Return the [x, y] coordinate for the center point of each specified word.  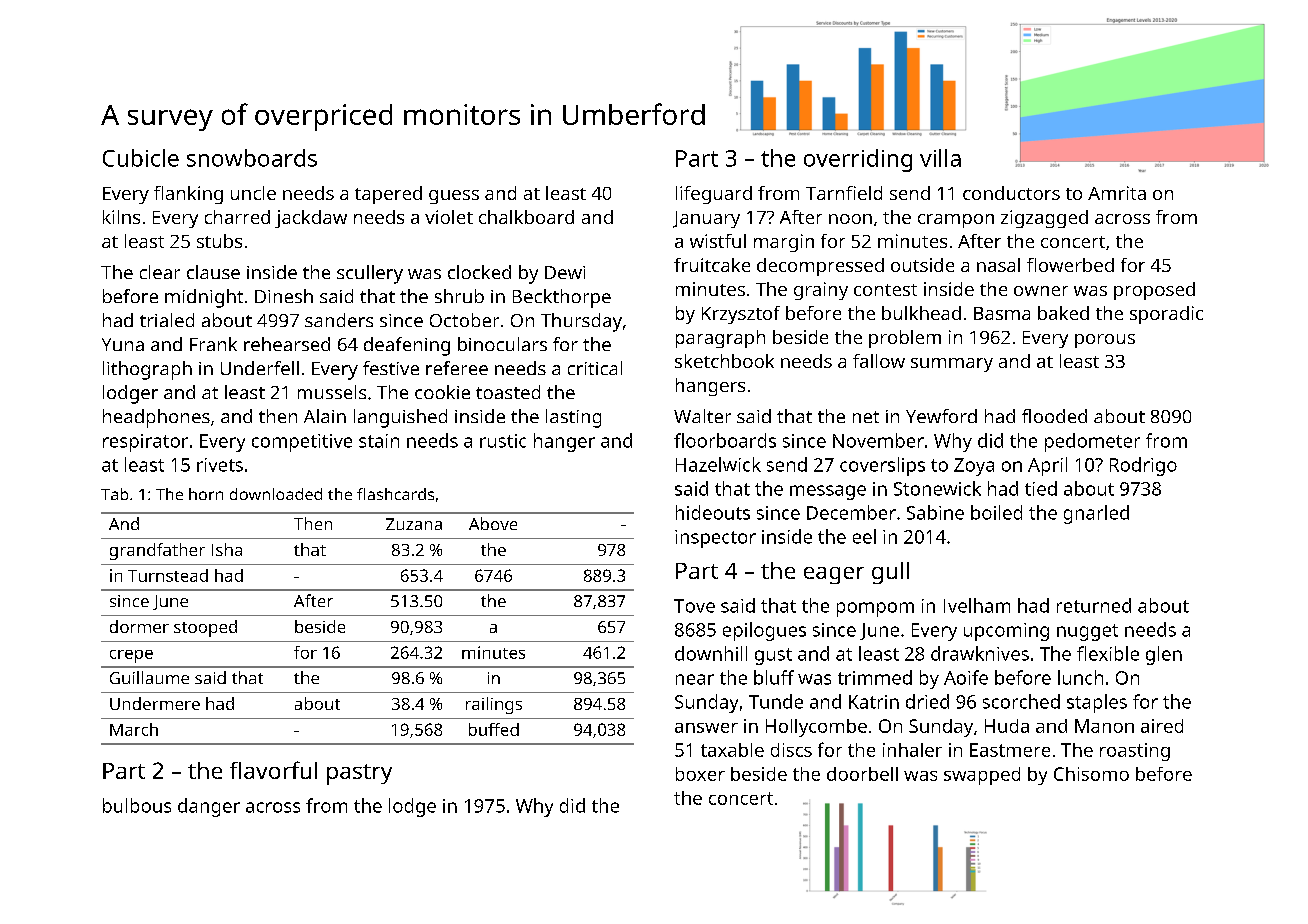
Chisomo [1091, 774]
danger [209, 807]
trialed [167, 320]
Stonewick [937, 488]
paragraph [720, 339]
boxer [700, 774]
